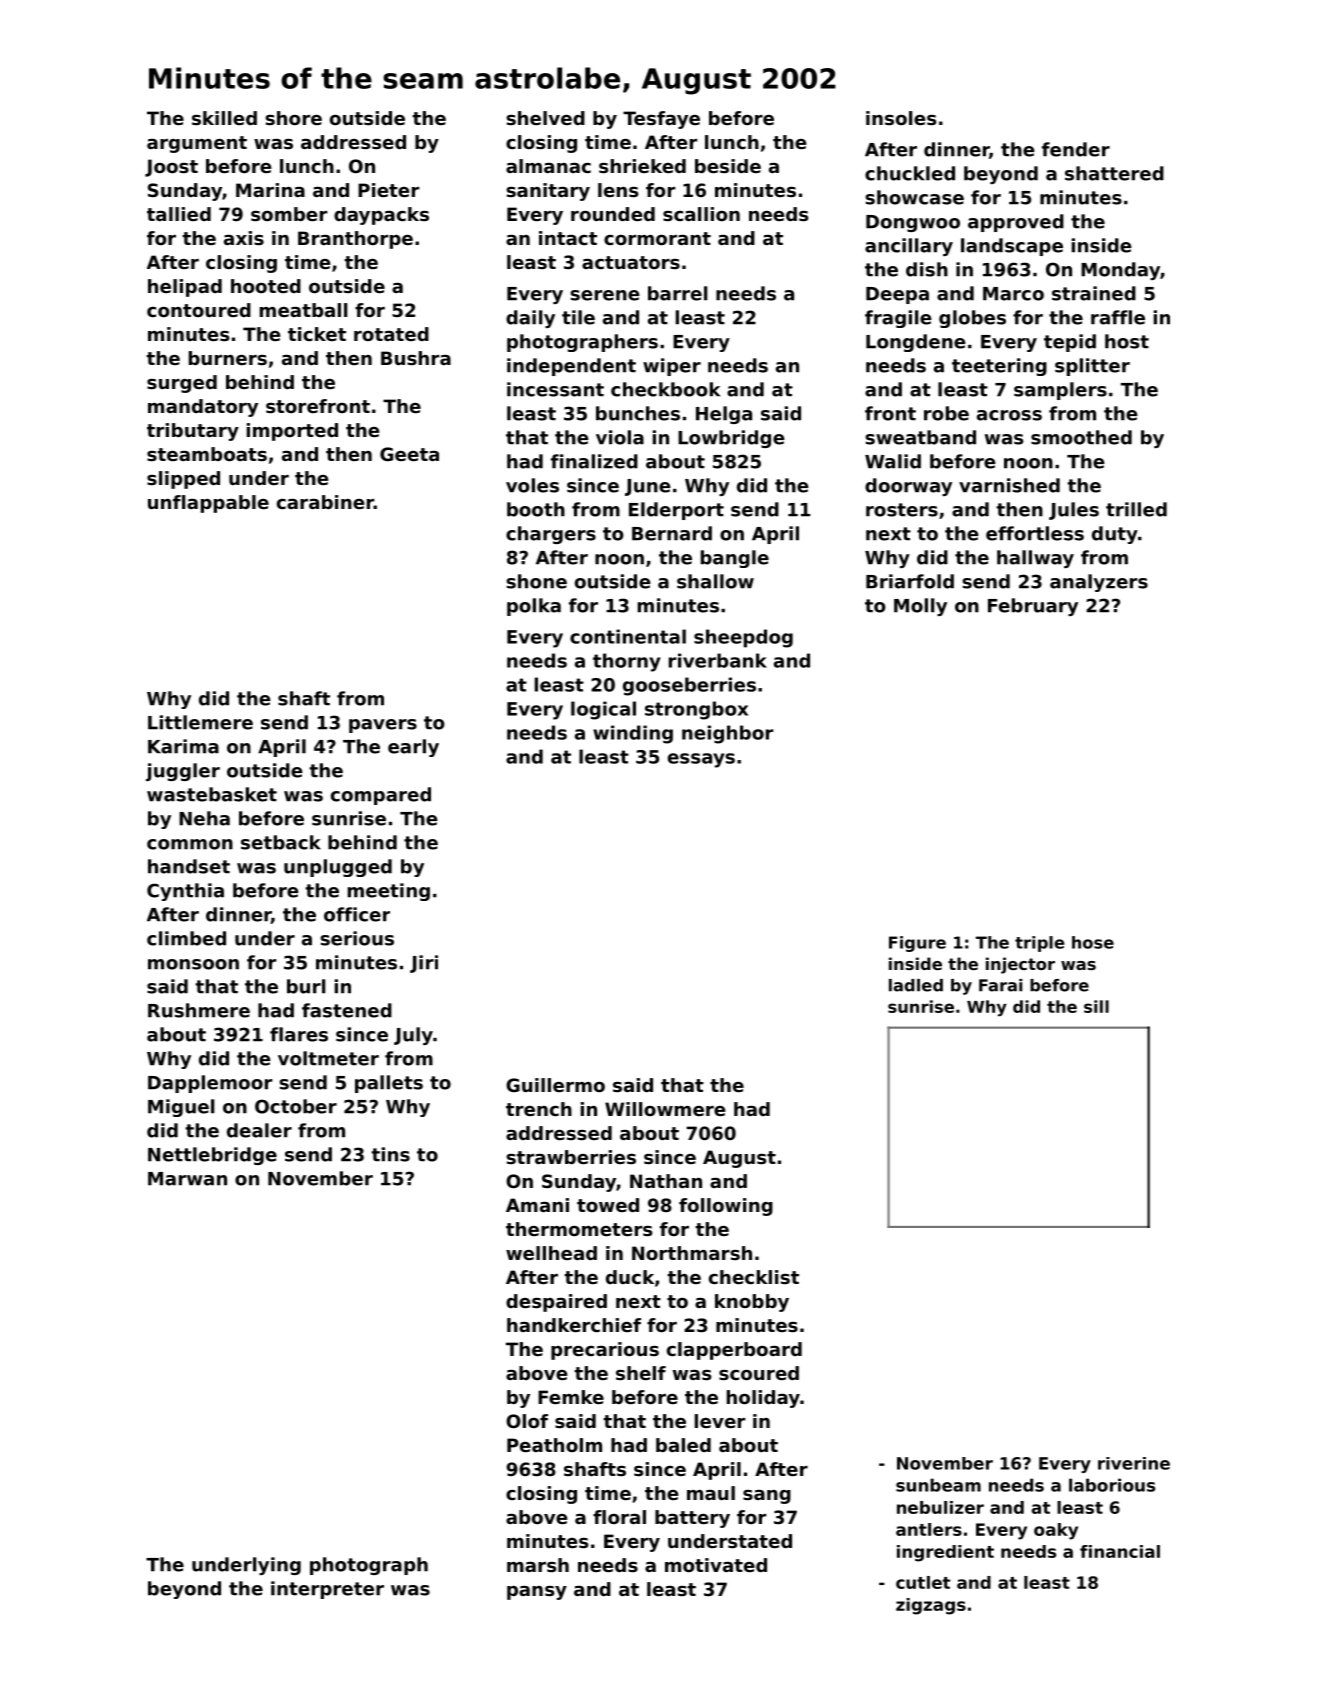 This image has width=1319, height=1707. What do you see at coordinates (224, 118) in the image?
I see `skilled` at bounding box center [224, 118].
